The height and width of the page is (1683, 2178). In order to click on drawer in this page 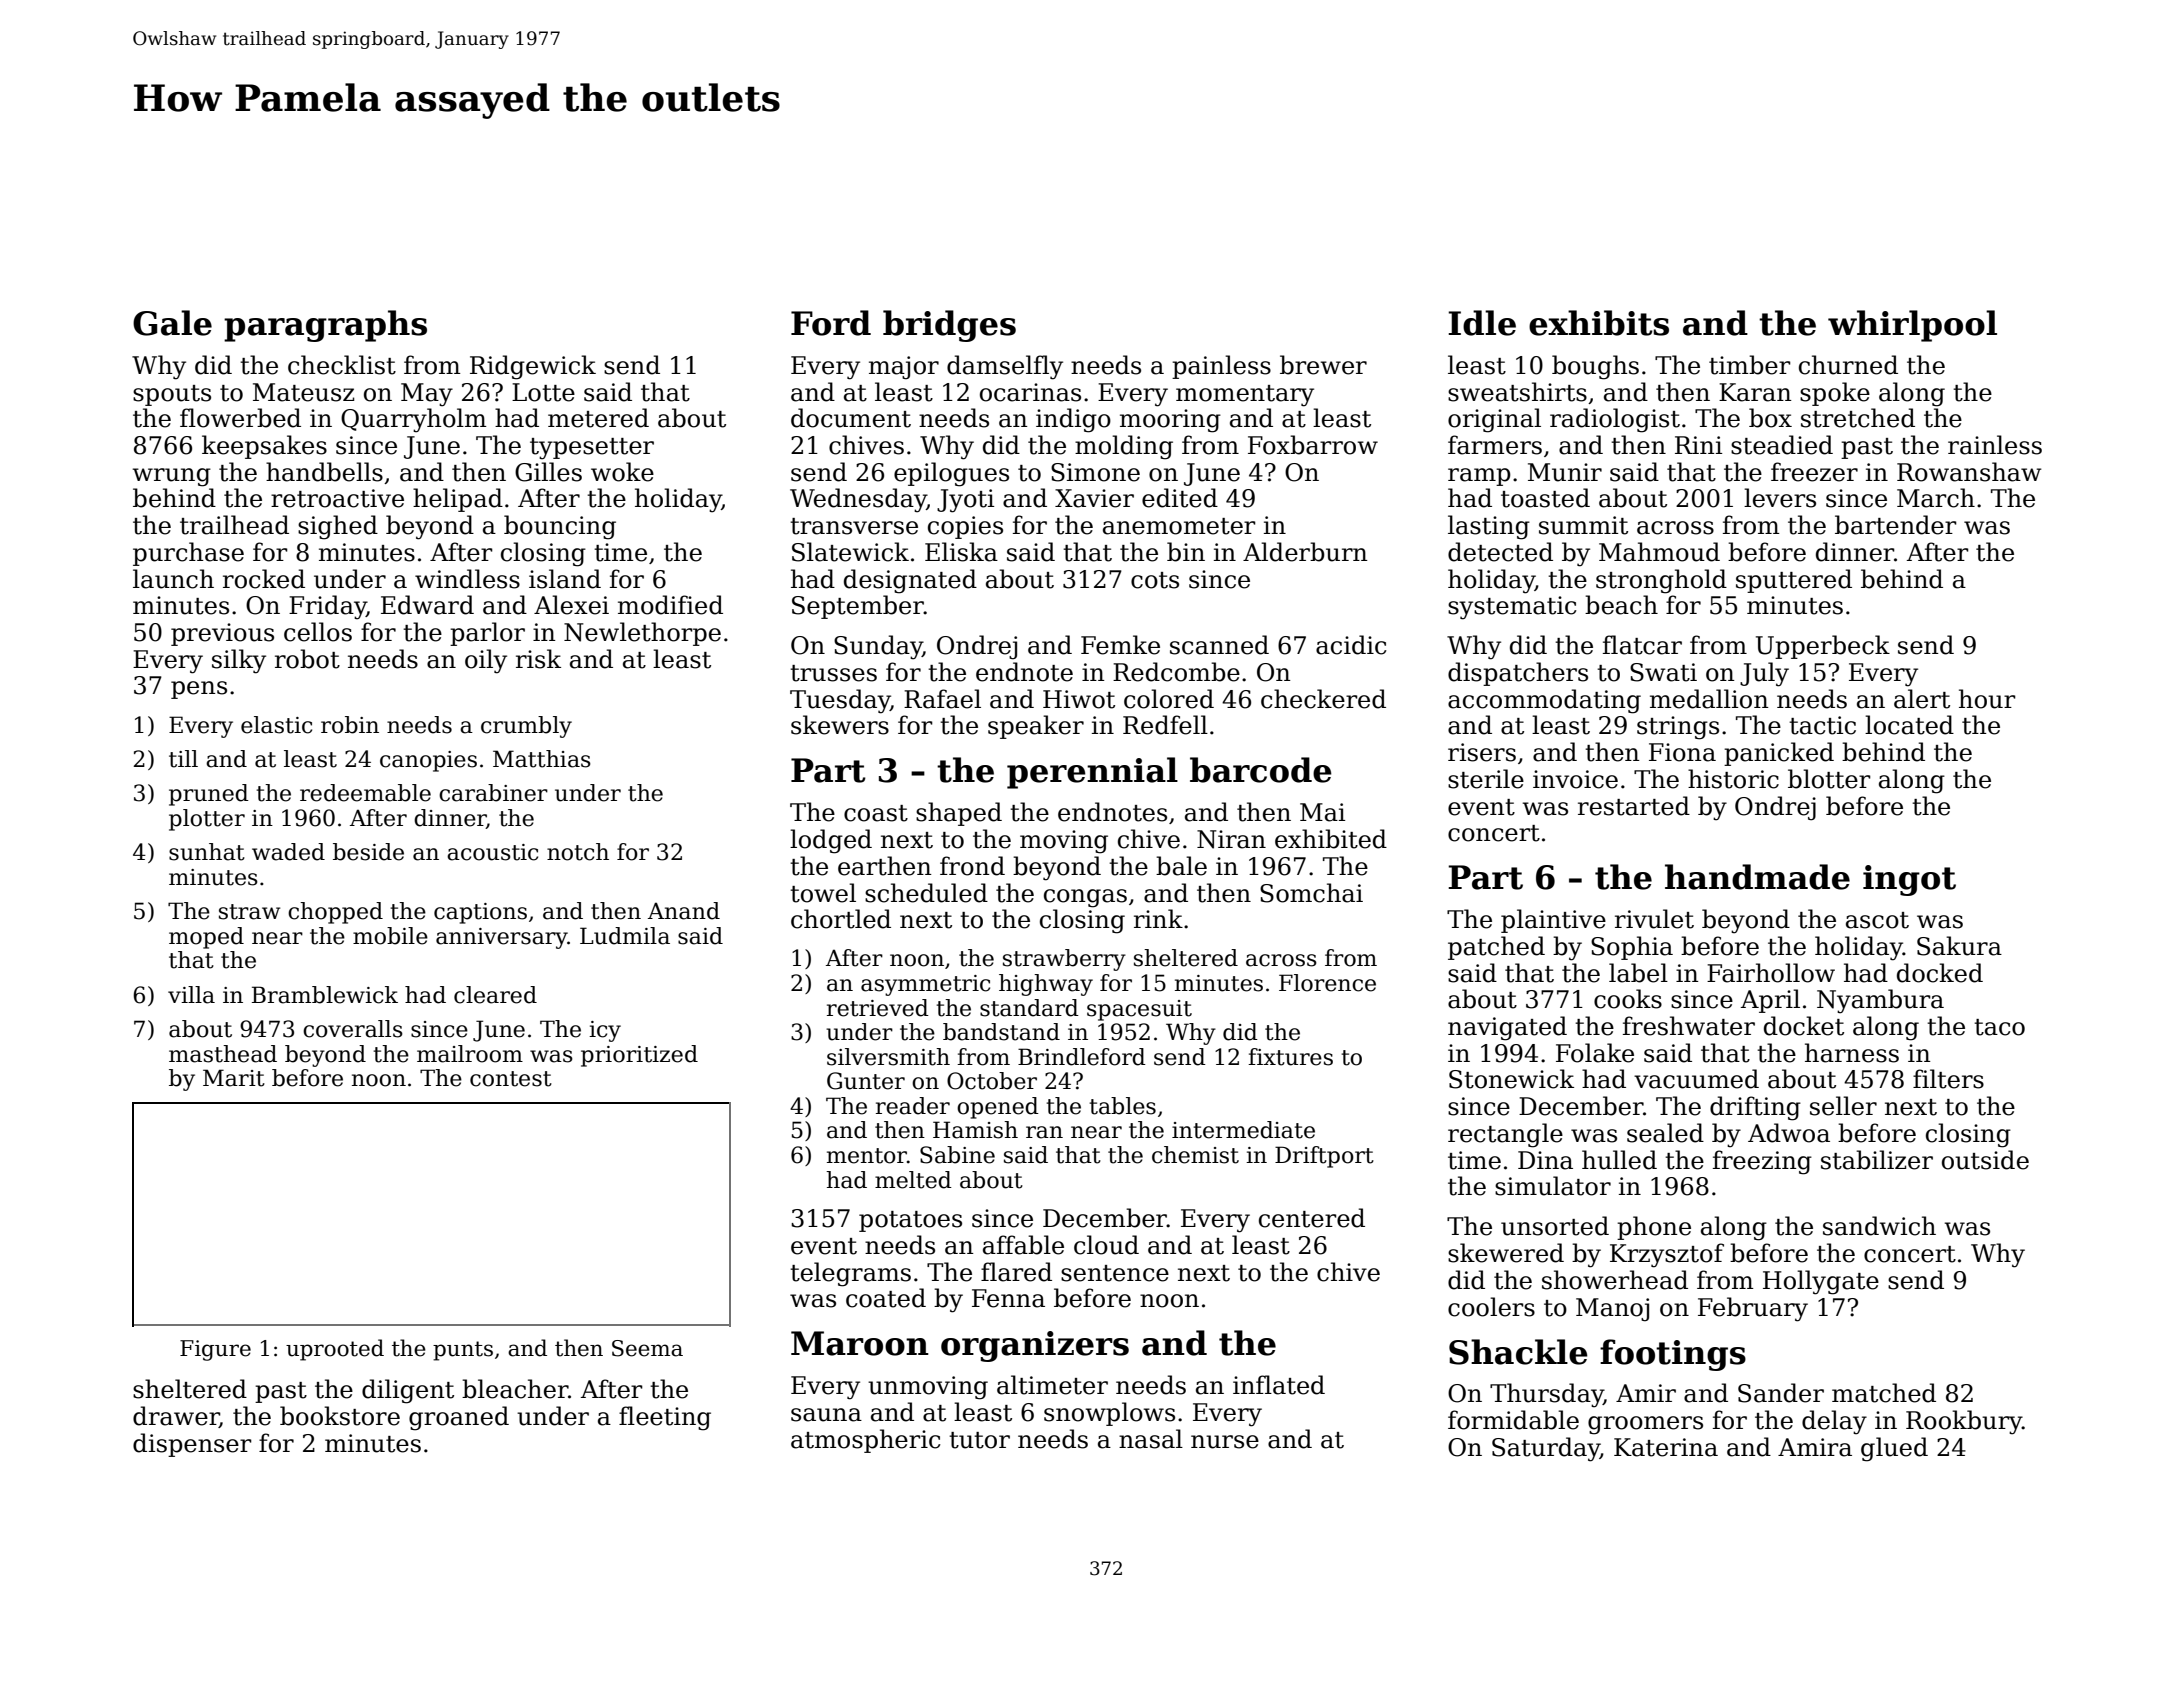, I will do `click(176, 1417)`.
